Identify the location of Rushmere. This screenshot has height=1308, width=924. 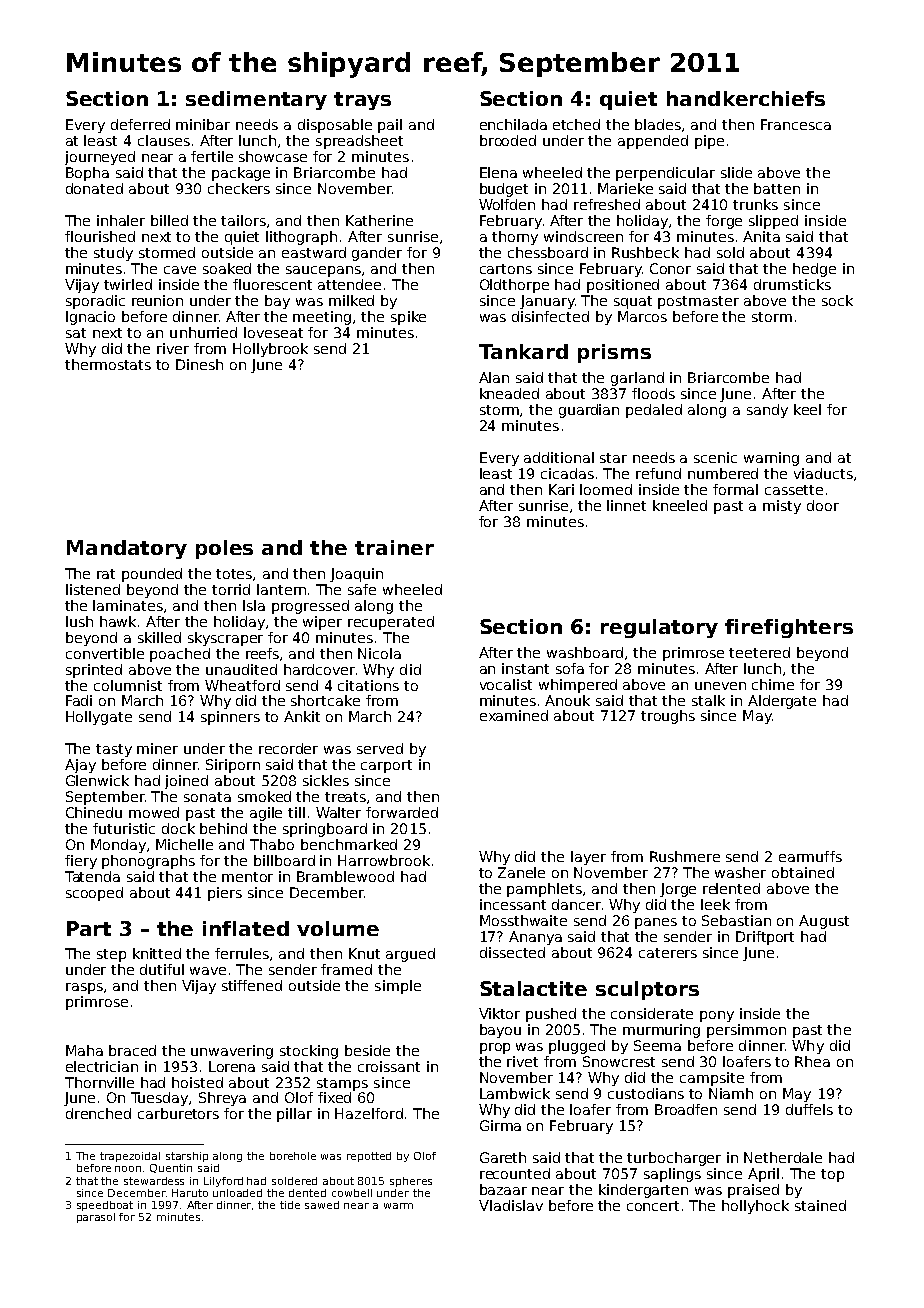
(685, 856).
